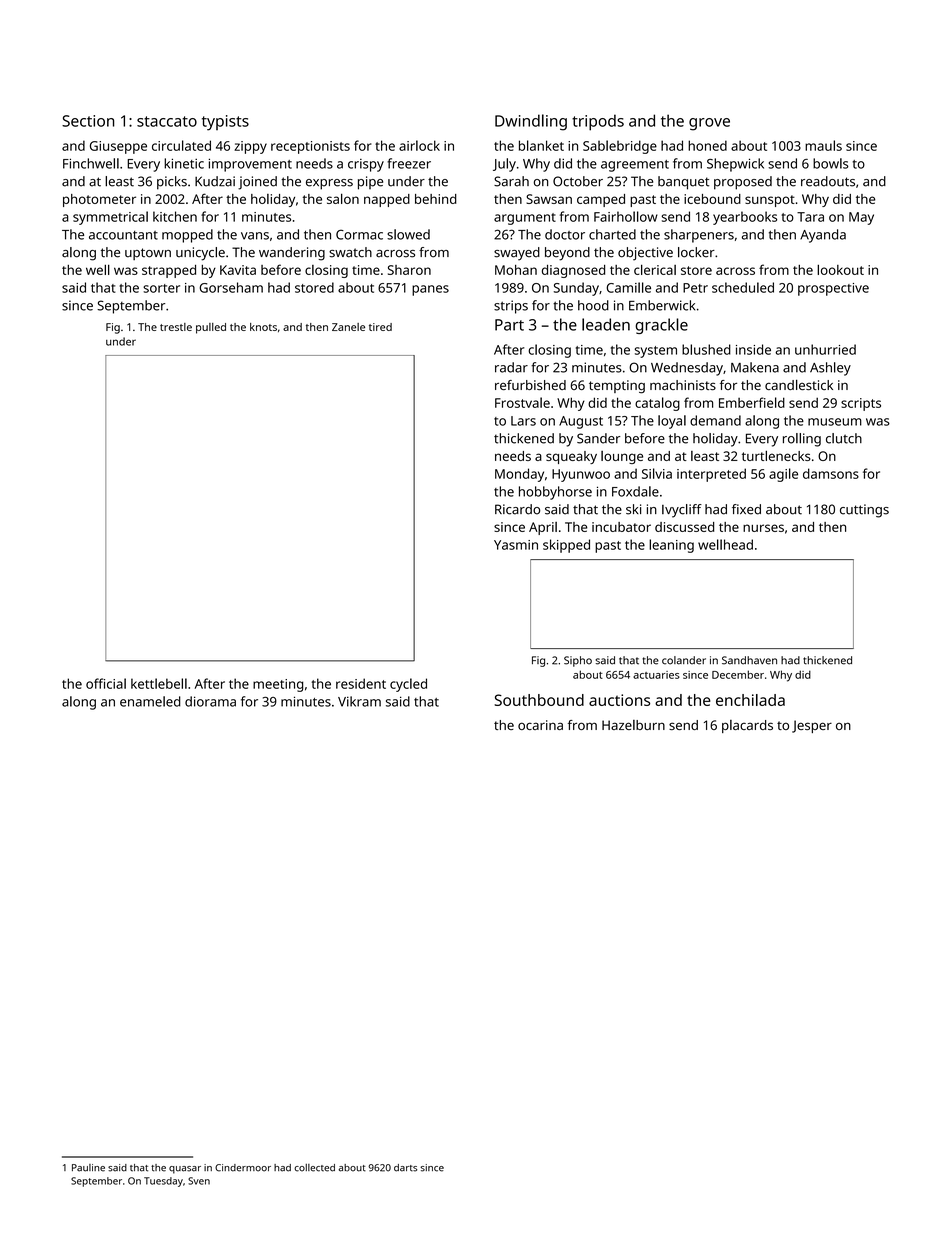  I want to click on Pauline, so click(88, 1168).
